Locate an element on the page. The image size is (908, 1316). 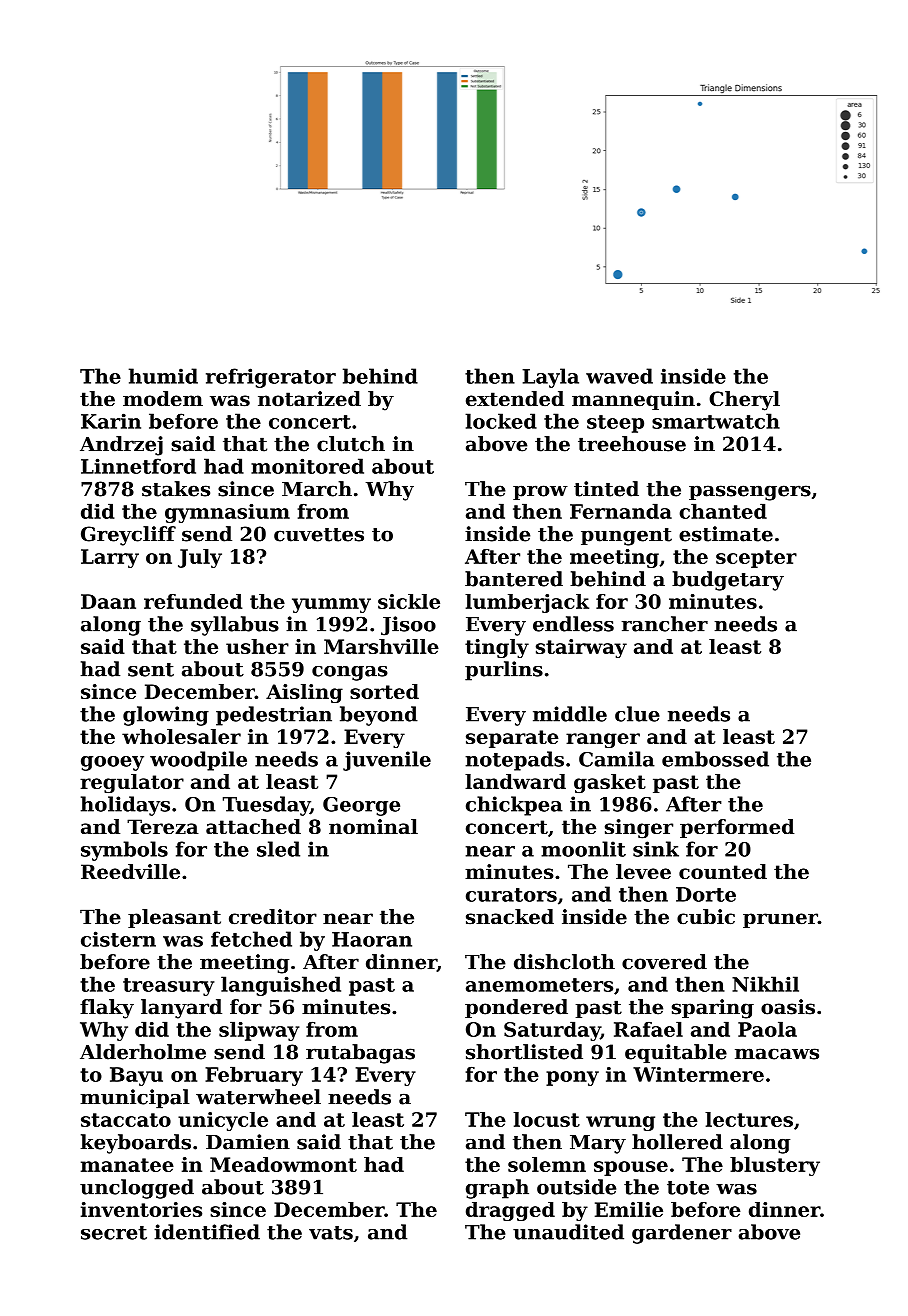
pungent is located at coordinates (626, 537).
